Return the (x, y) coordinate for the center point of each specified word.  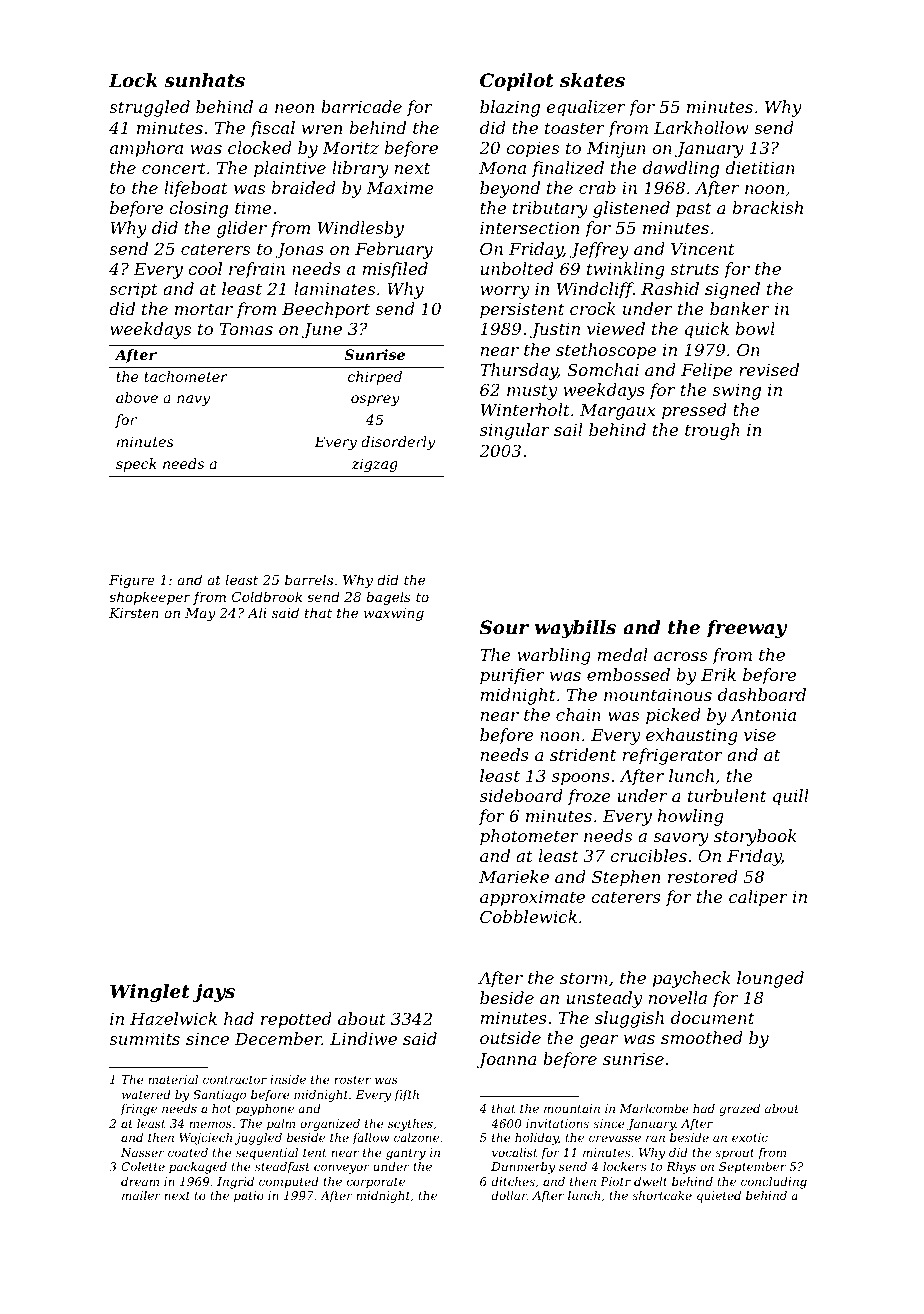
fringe (138, 1110)
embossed (628, 674)
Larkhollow (701, 127)
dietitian (760, 167)
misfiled (395, 270)
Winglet (150, 993)
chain (578, 714)
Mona (502, 168)
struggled (149, 108)
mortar (204, 309)
